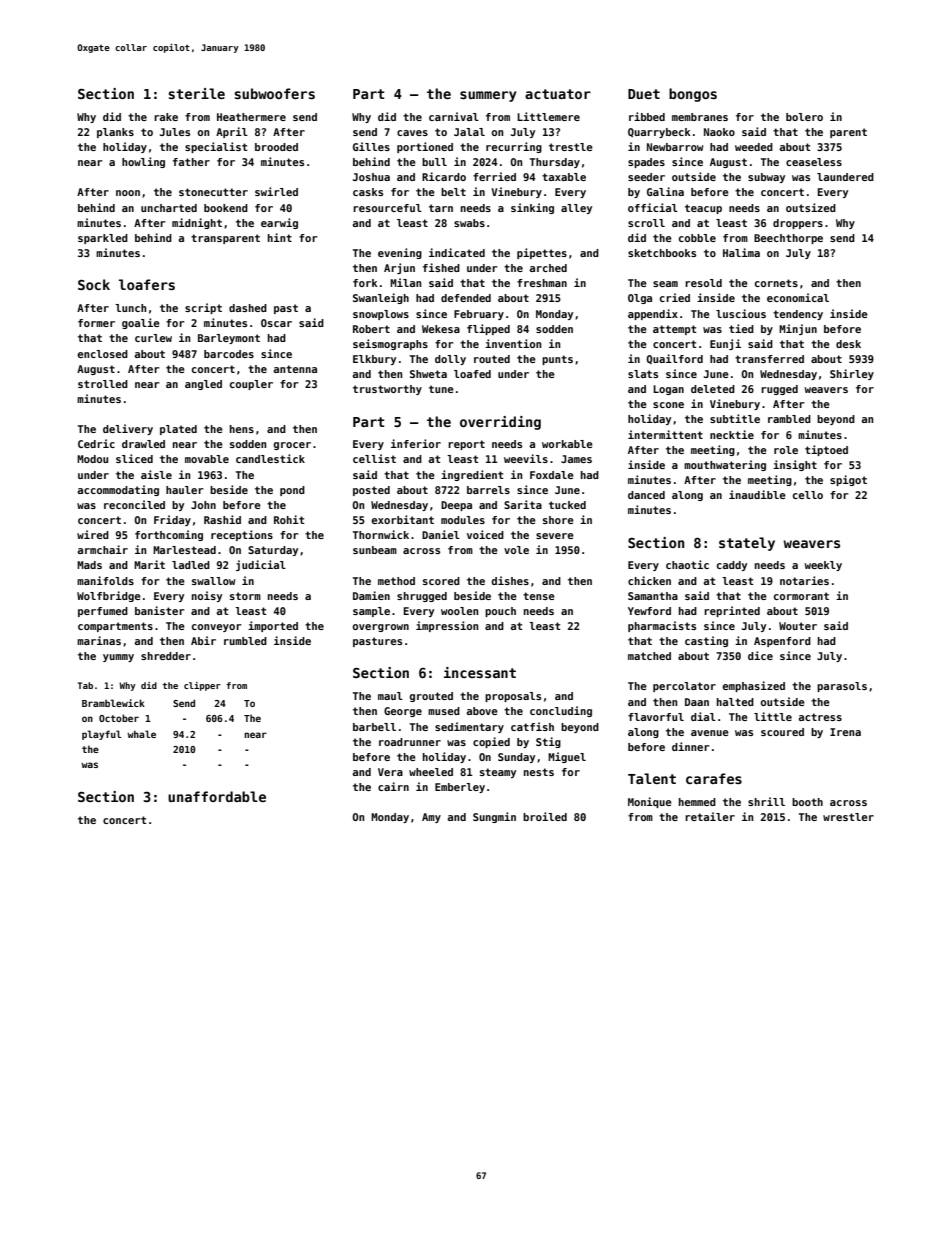 The width and height of the image is (952, 1233). What do you see at coordinates (693, 95) in the image?
I see `bongos` at bounding box center [693, 95].
